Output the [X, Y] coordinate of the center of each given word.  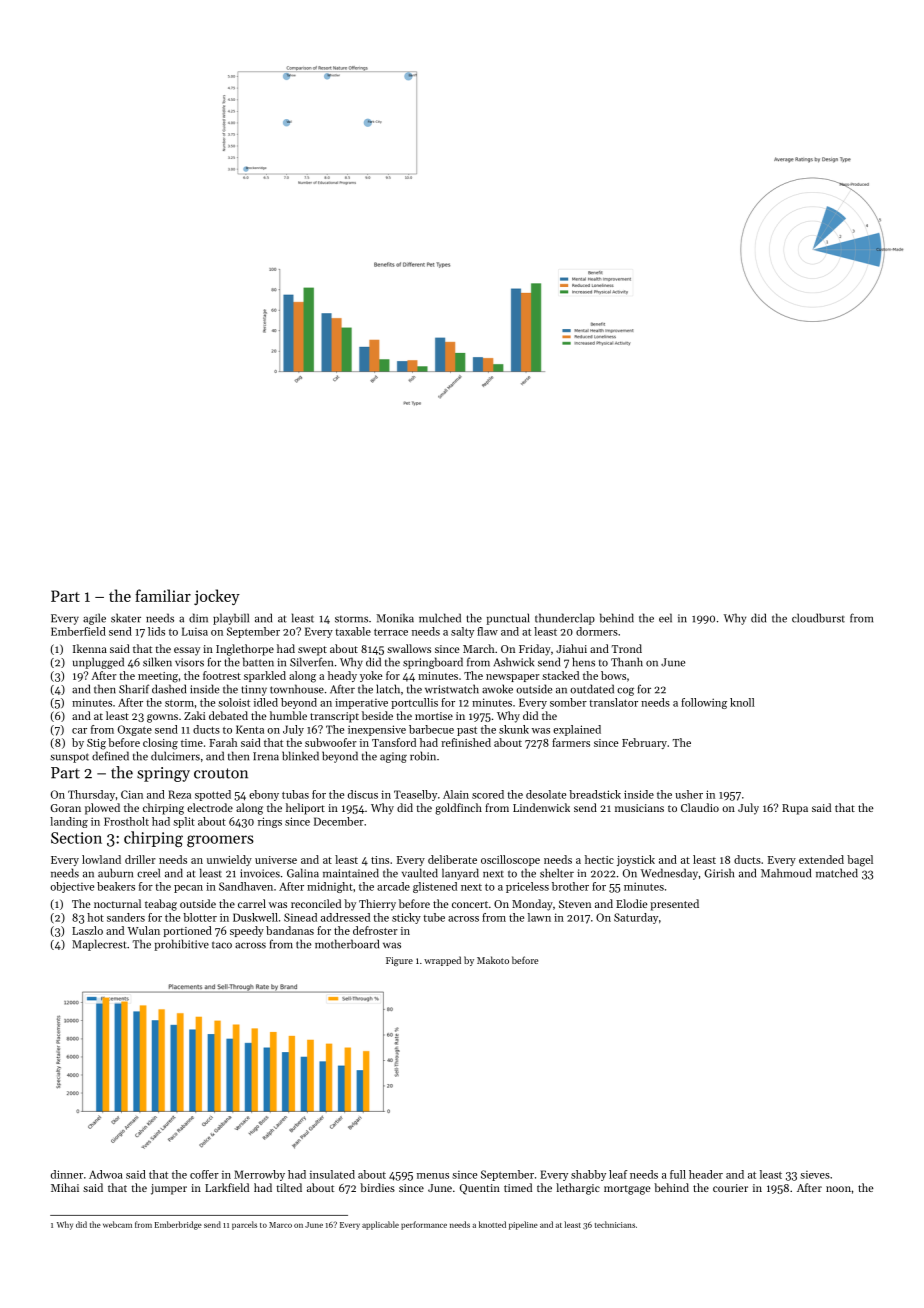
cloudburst [818, 618]
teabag [161, 905]
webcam [117, 1224]
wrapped [442, 961]
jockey [217, 597]
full [678, 1174]
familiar [163, 595]
